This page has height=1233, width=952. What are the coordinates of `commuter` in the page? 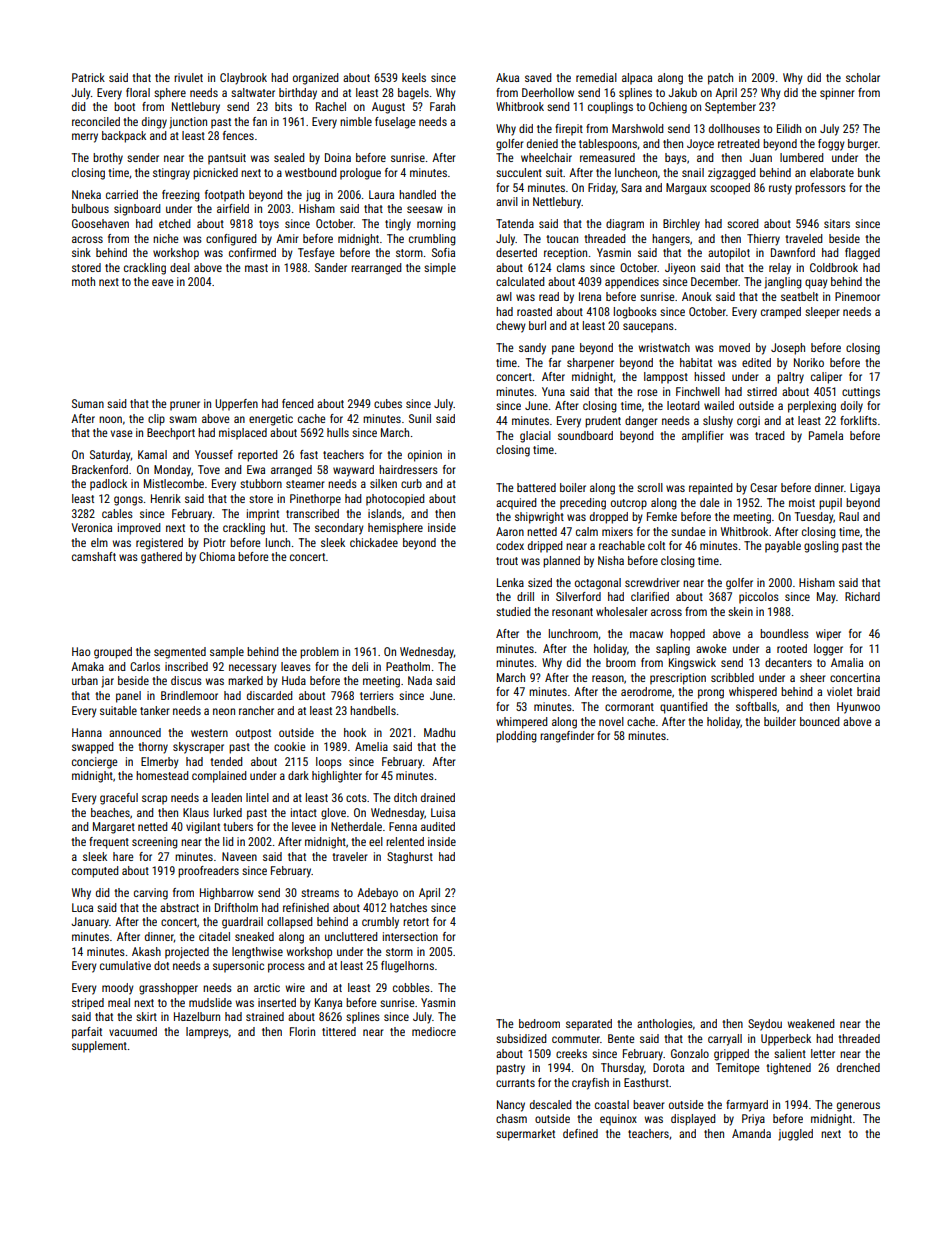 It's located at (576, 1039).
